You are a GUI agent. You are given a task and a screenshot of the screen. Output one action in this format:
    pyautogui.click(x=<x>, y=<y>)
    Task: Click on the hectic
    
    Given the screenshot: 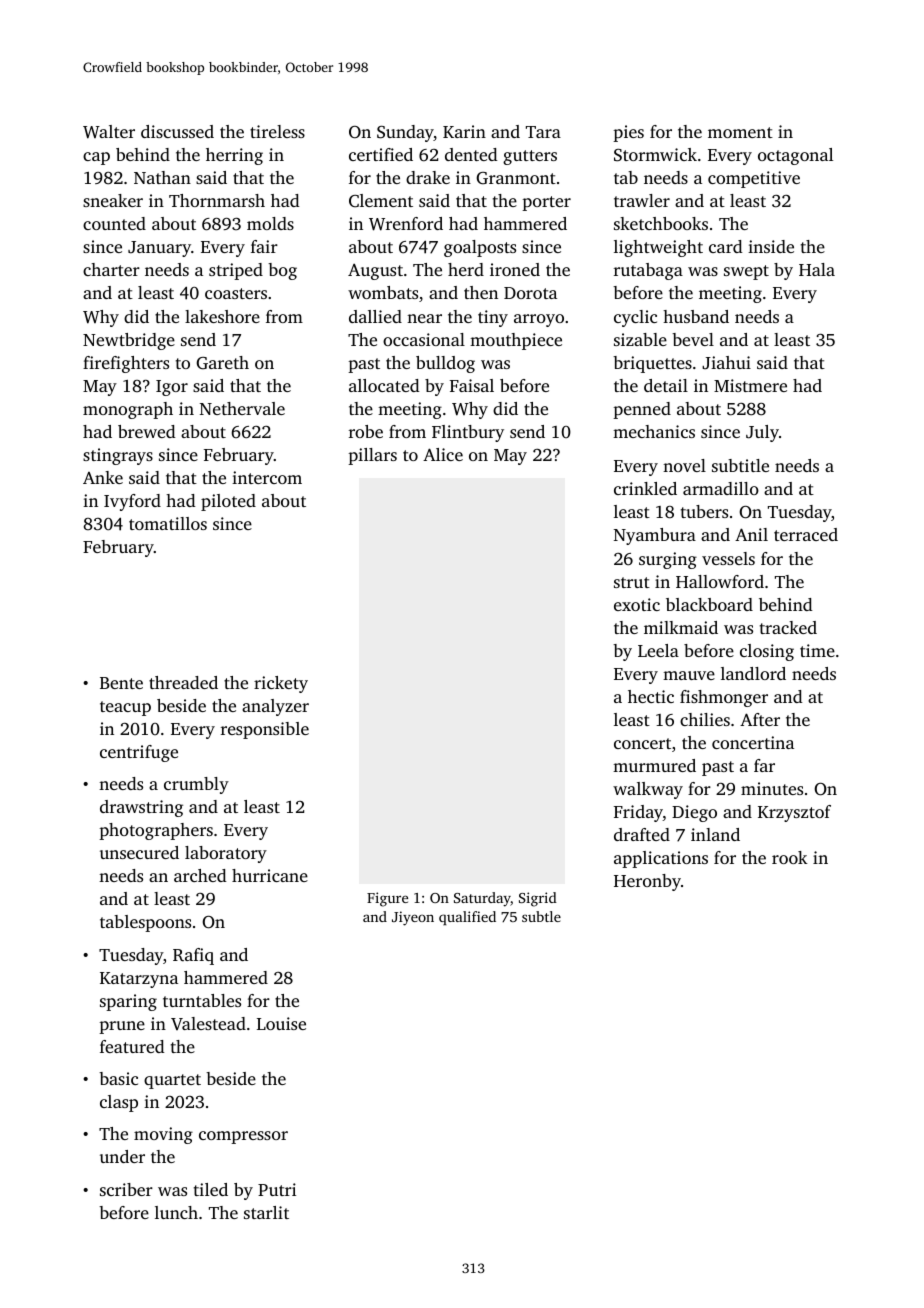 What is the action you would take?
    pyautogui.click(x=651, y=696)
